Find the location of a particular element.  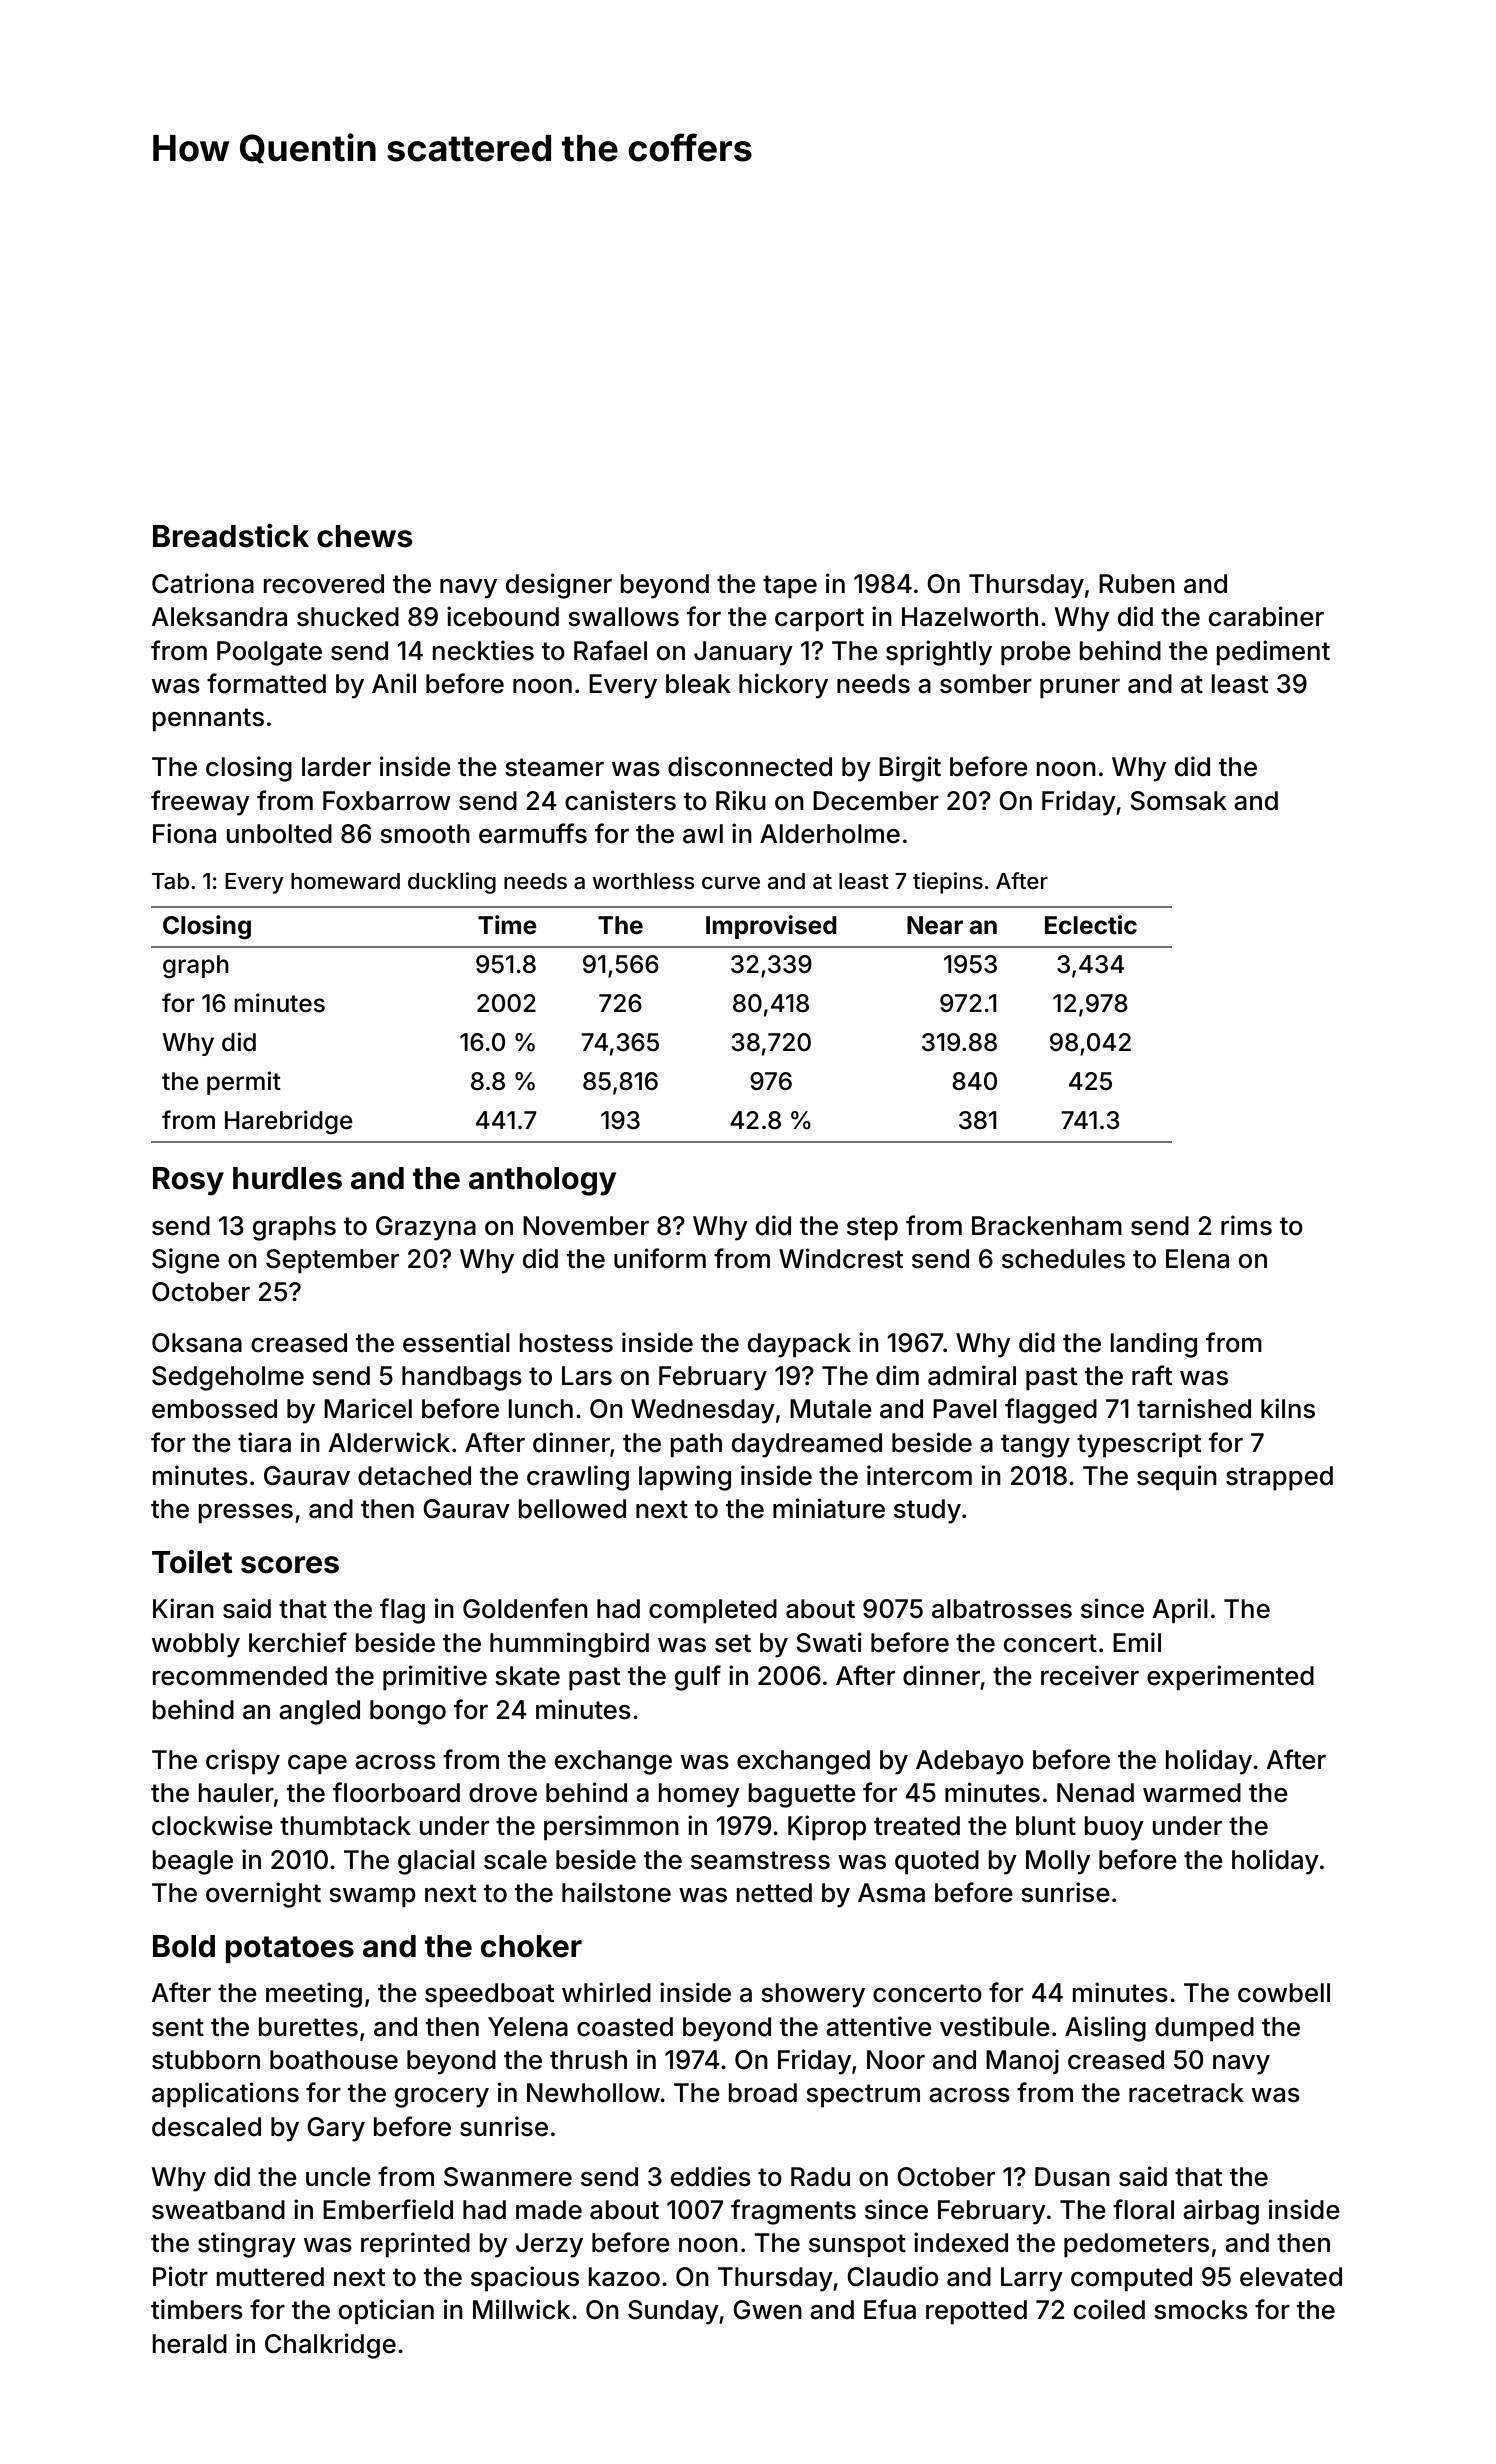

Swati is located at coordinates (829, 1642).
